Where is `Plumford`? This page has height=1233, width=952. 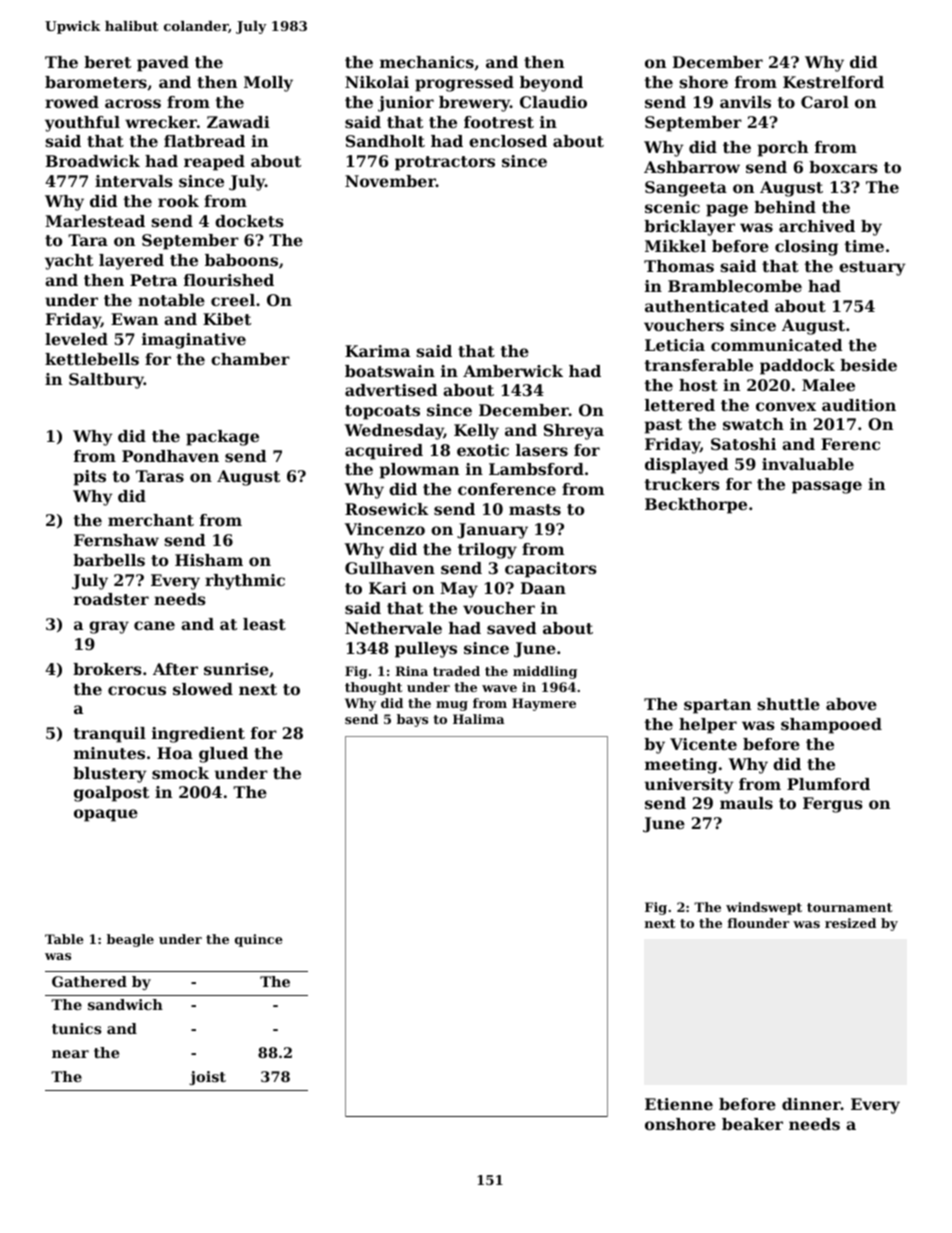
Plumford is located at coordinates (828, 784).
